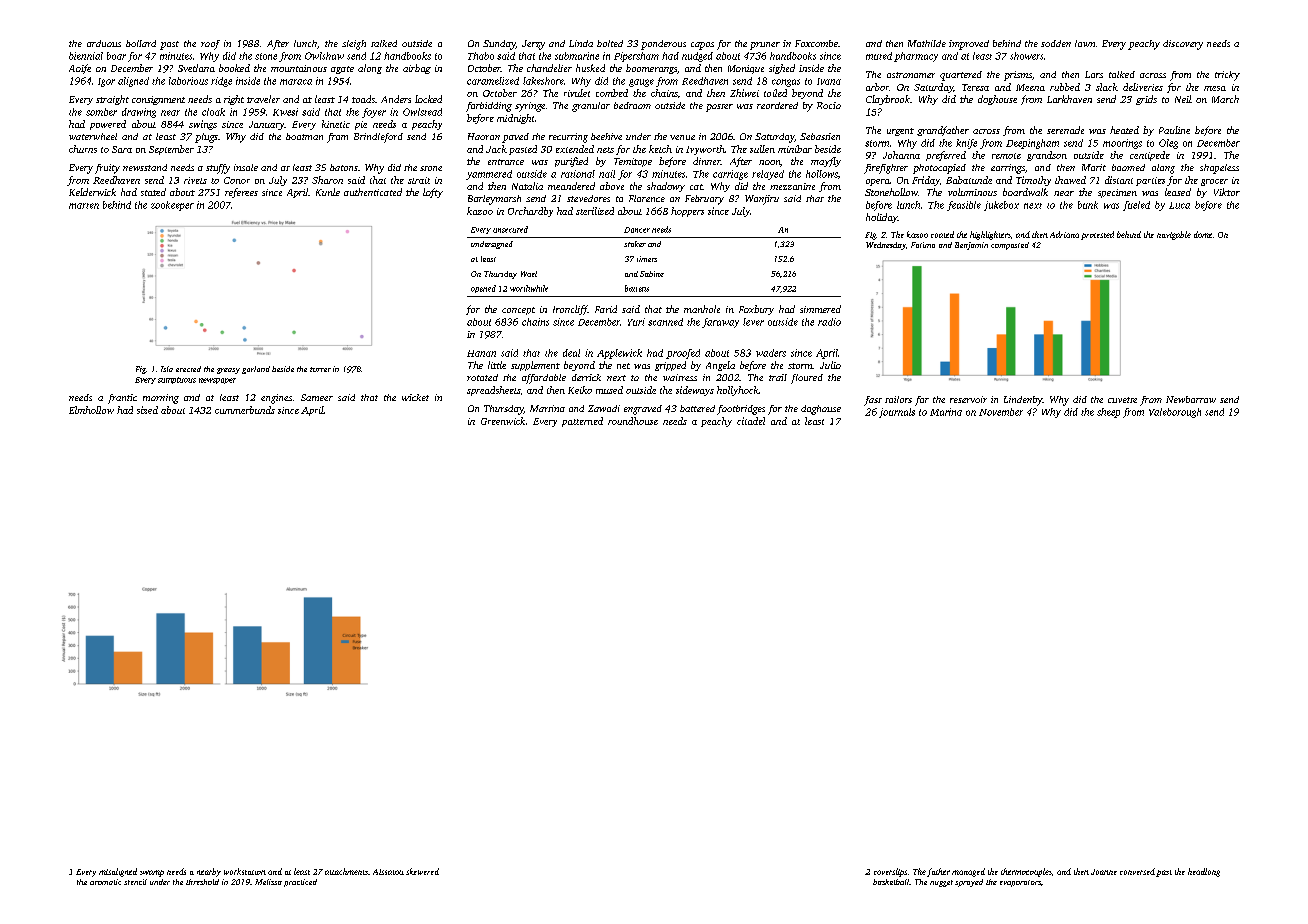 This screenshot has height=924, width=1308. I want to click on combed, so click(612, 93).
